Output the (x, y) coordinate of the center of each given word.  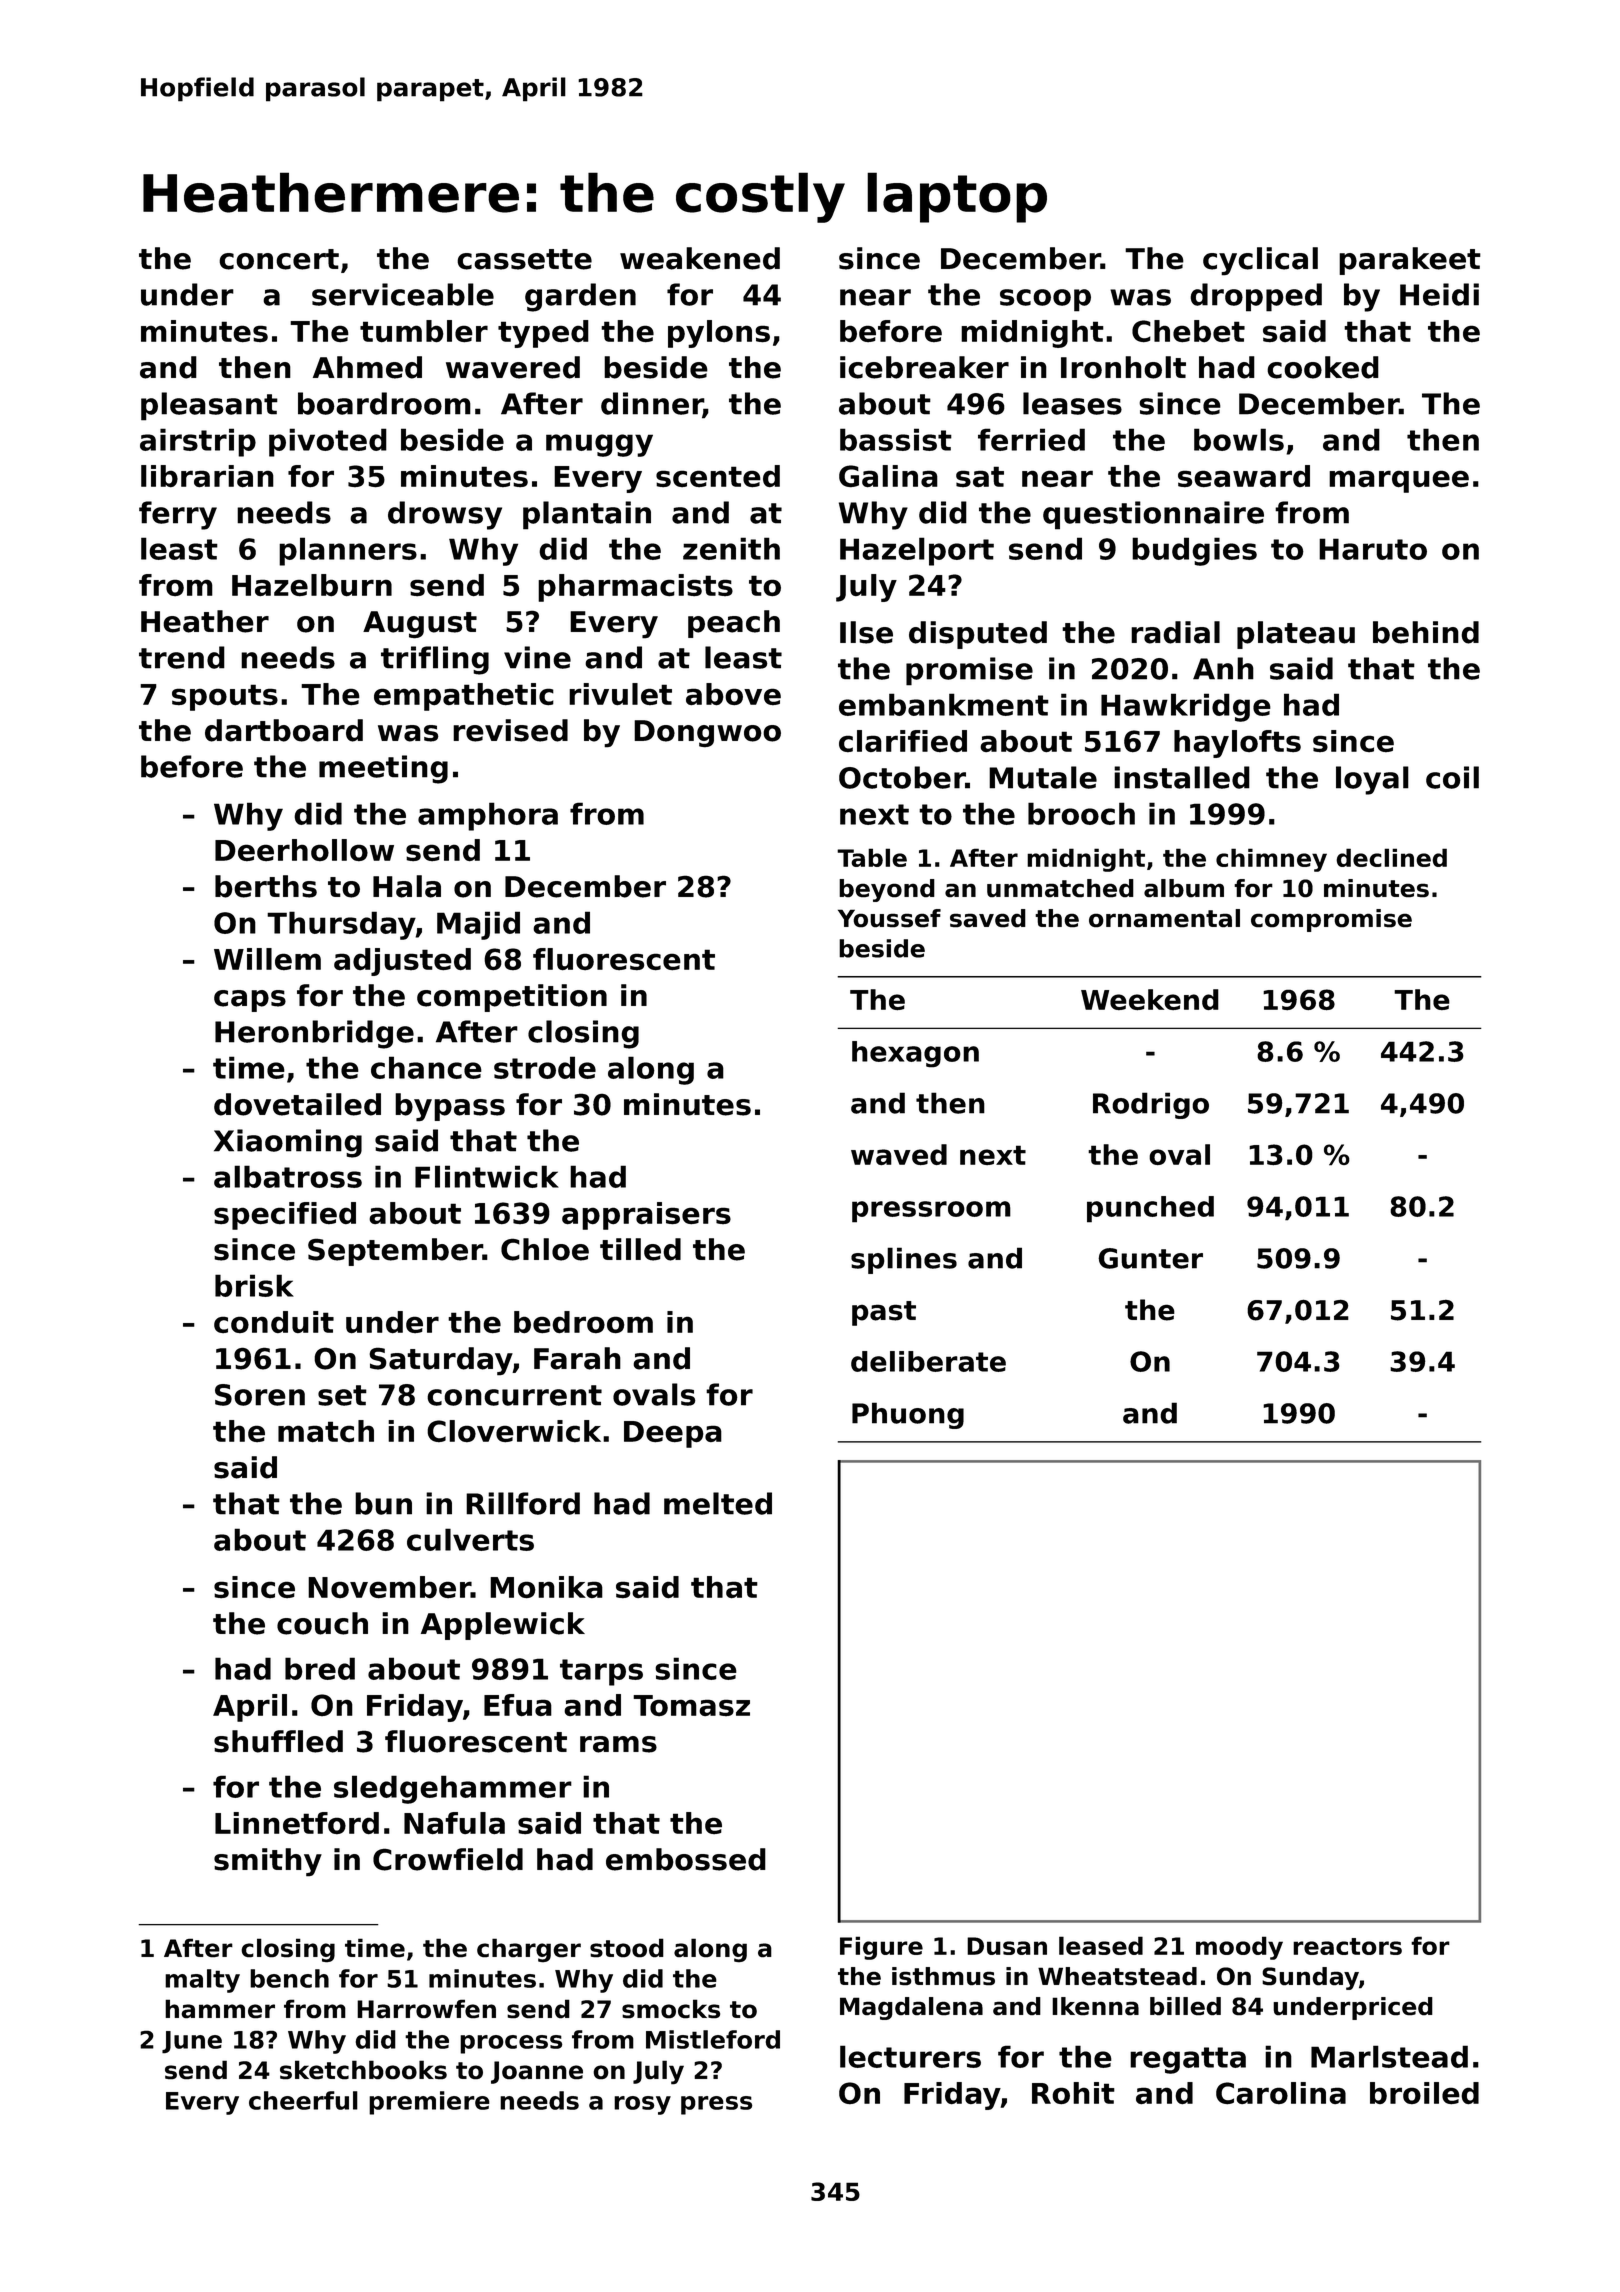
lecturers (910, 2056)
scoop (1045, 300)
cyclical (1260, 261)
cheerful (303, 2100)
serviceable (403, 294)
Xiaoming (288, 1143)
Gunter (1150, 1258)
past (884, 1313)
